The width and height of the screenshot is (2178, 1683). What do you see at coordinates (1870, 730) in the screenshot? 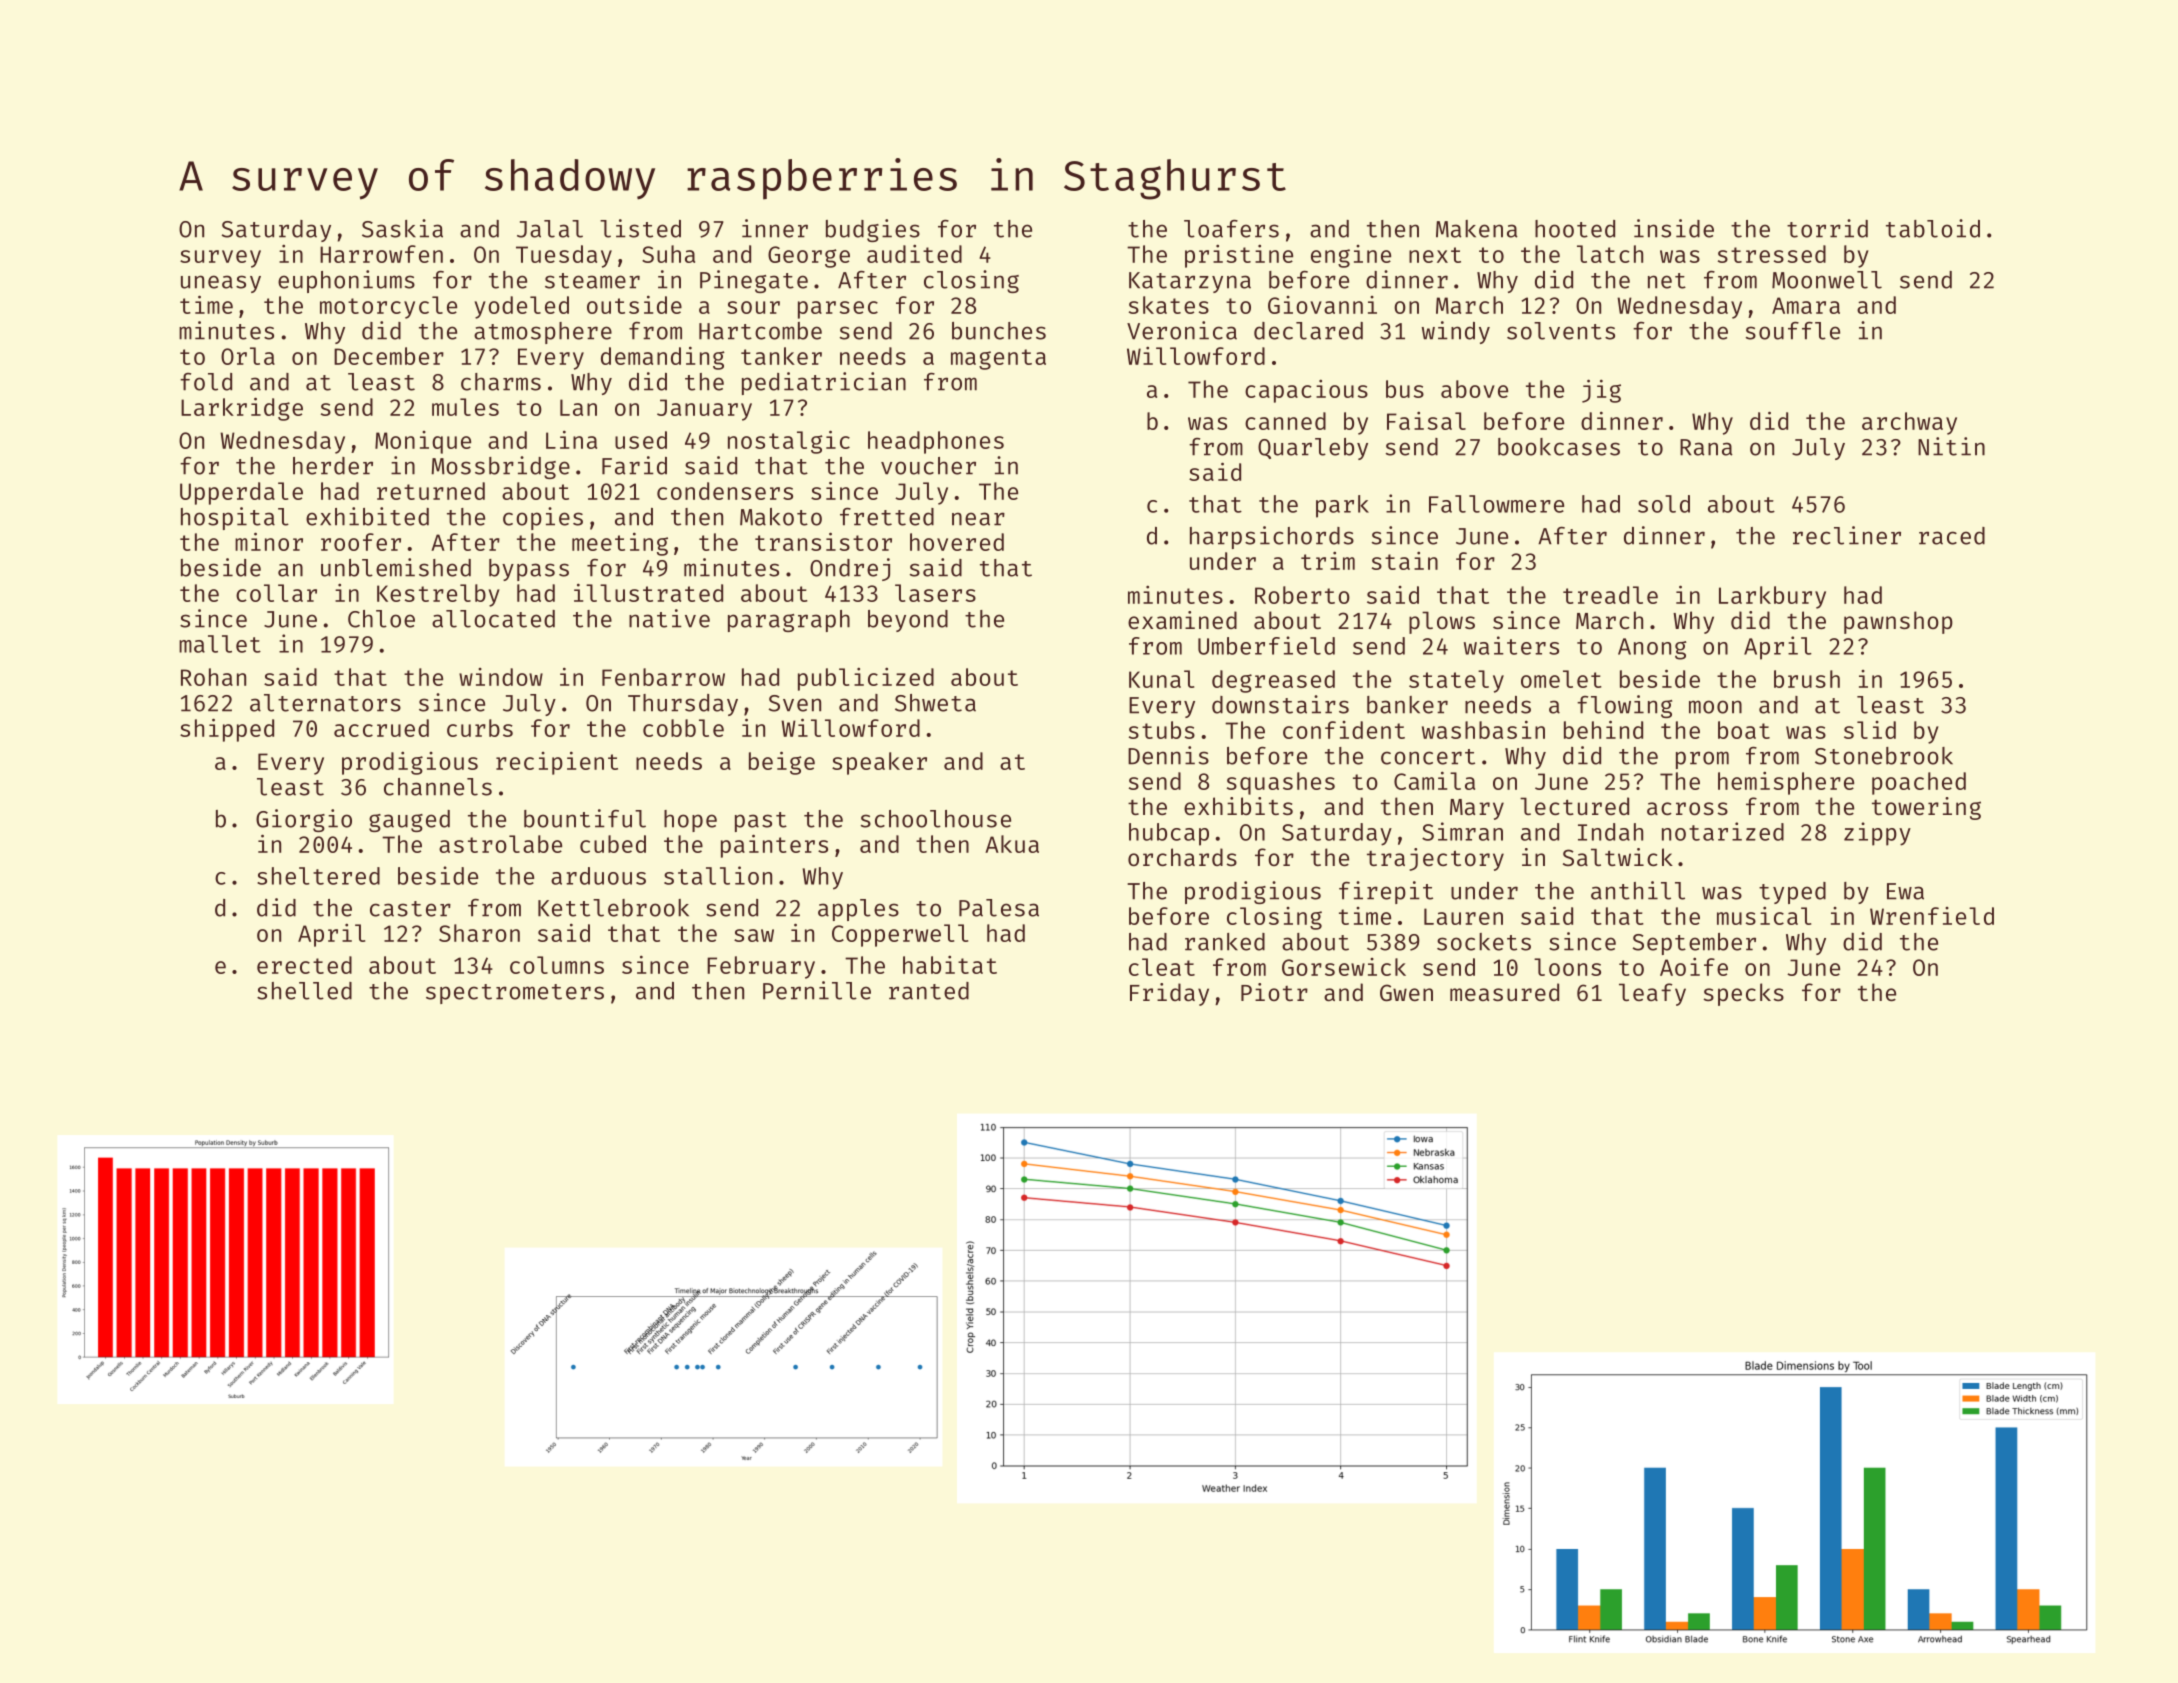
I see `slid` at bounding box center [1870, 730].
